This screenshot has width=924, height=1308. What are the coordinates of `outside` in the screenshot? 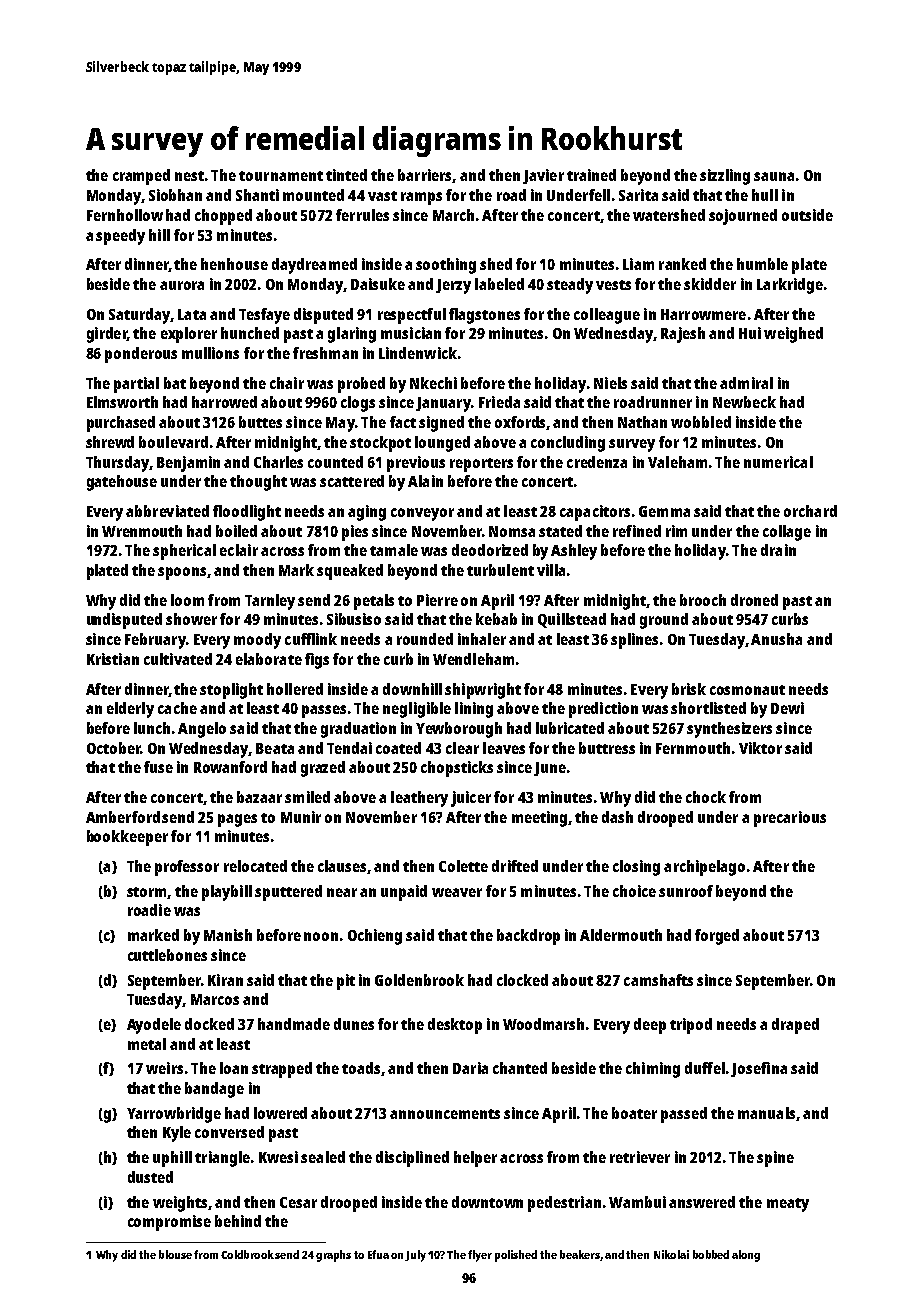 It's located at (807, 215).
